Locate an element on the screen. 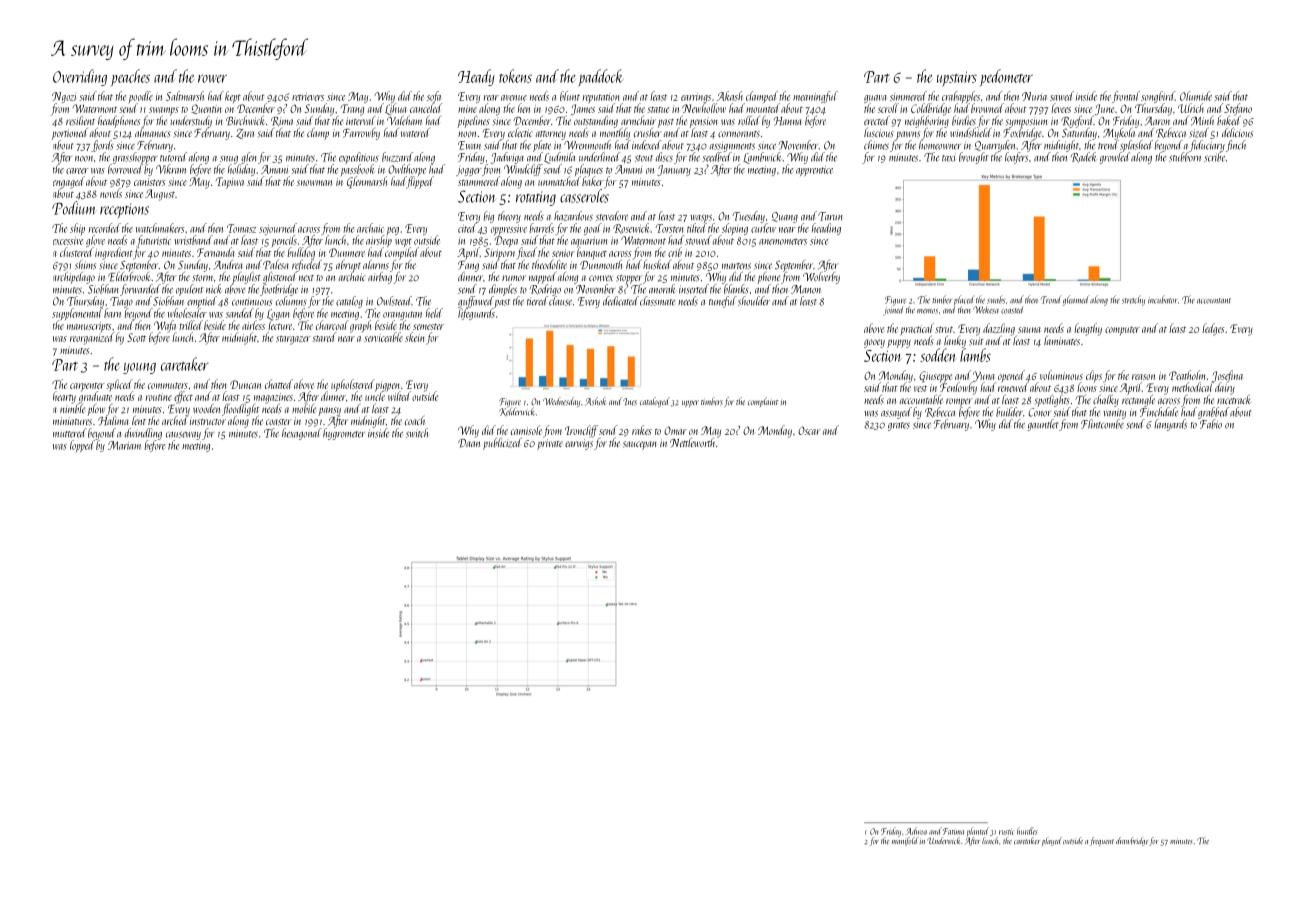  Mariam is located at coordinates (124, 445).
